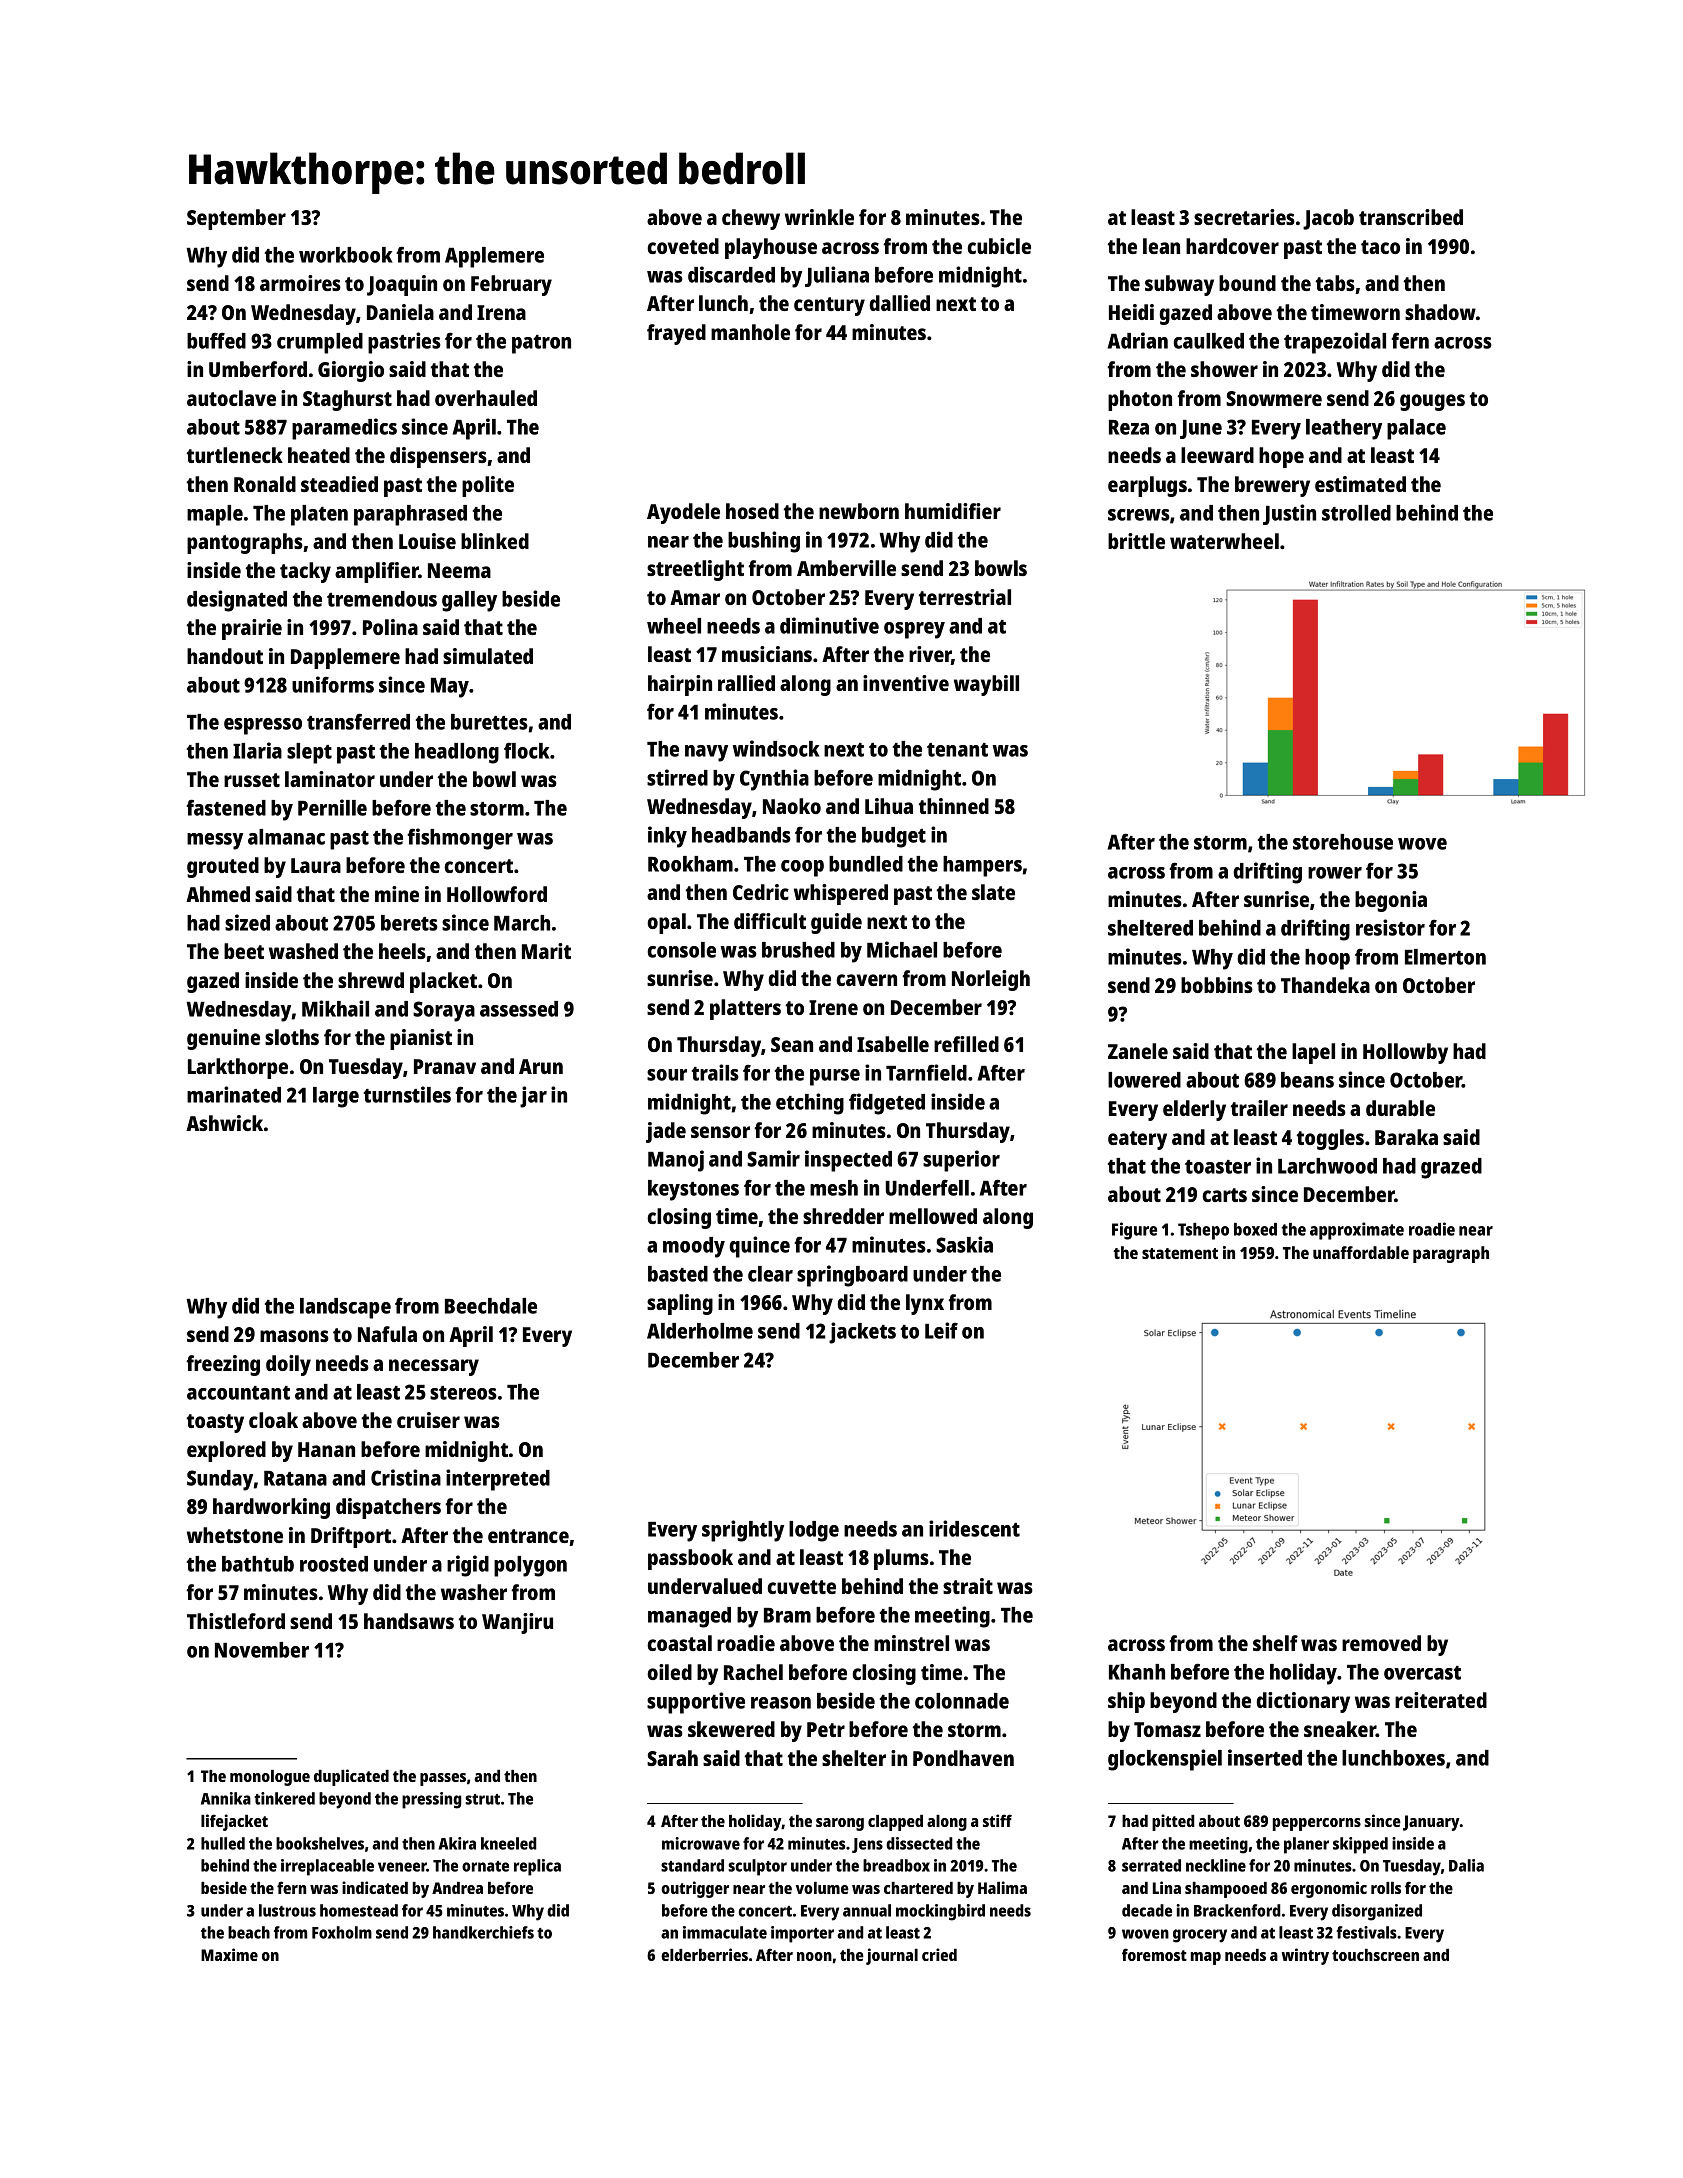 This document has height=2178, width=1683. Describe the element at coordinates (999, 246) in the document. I see `cubicle` at that location.
